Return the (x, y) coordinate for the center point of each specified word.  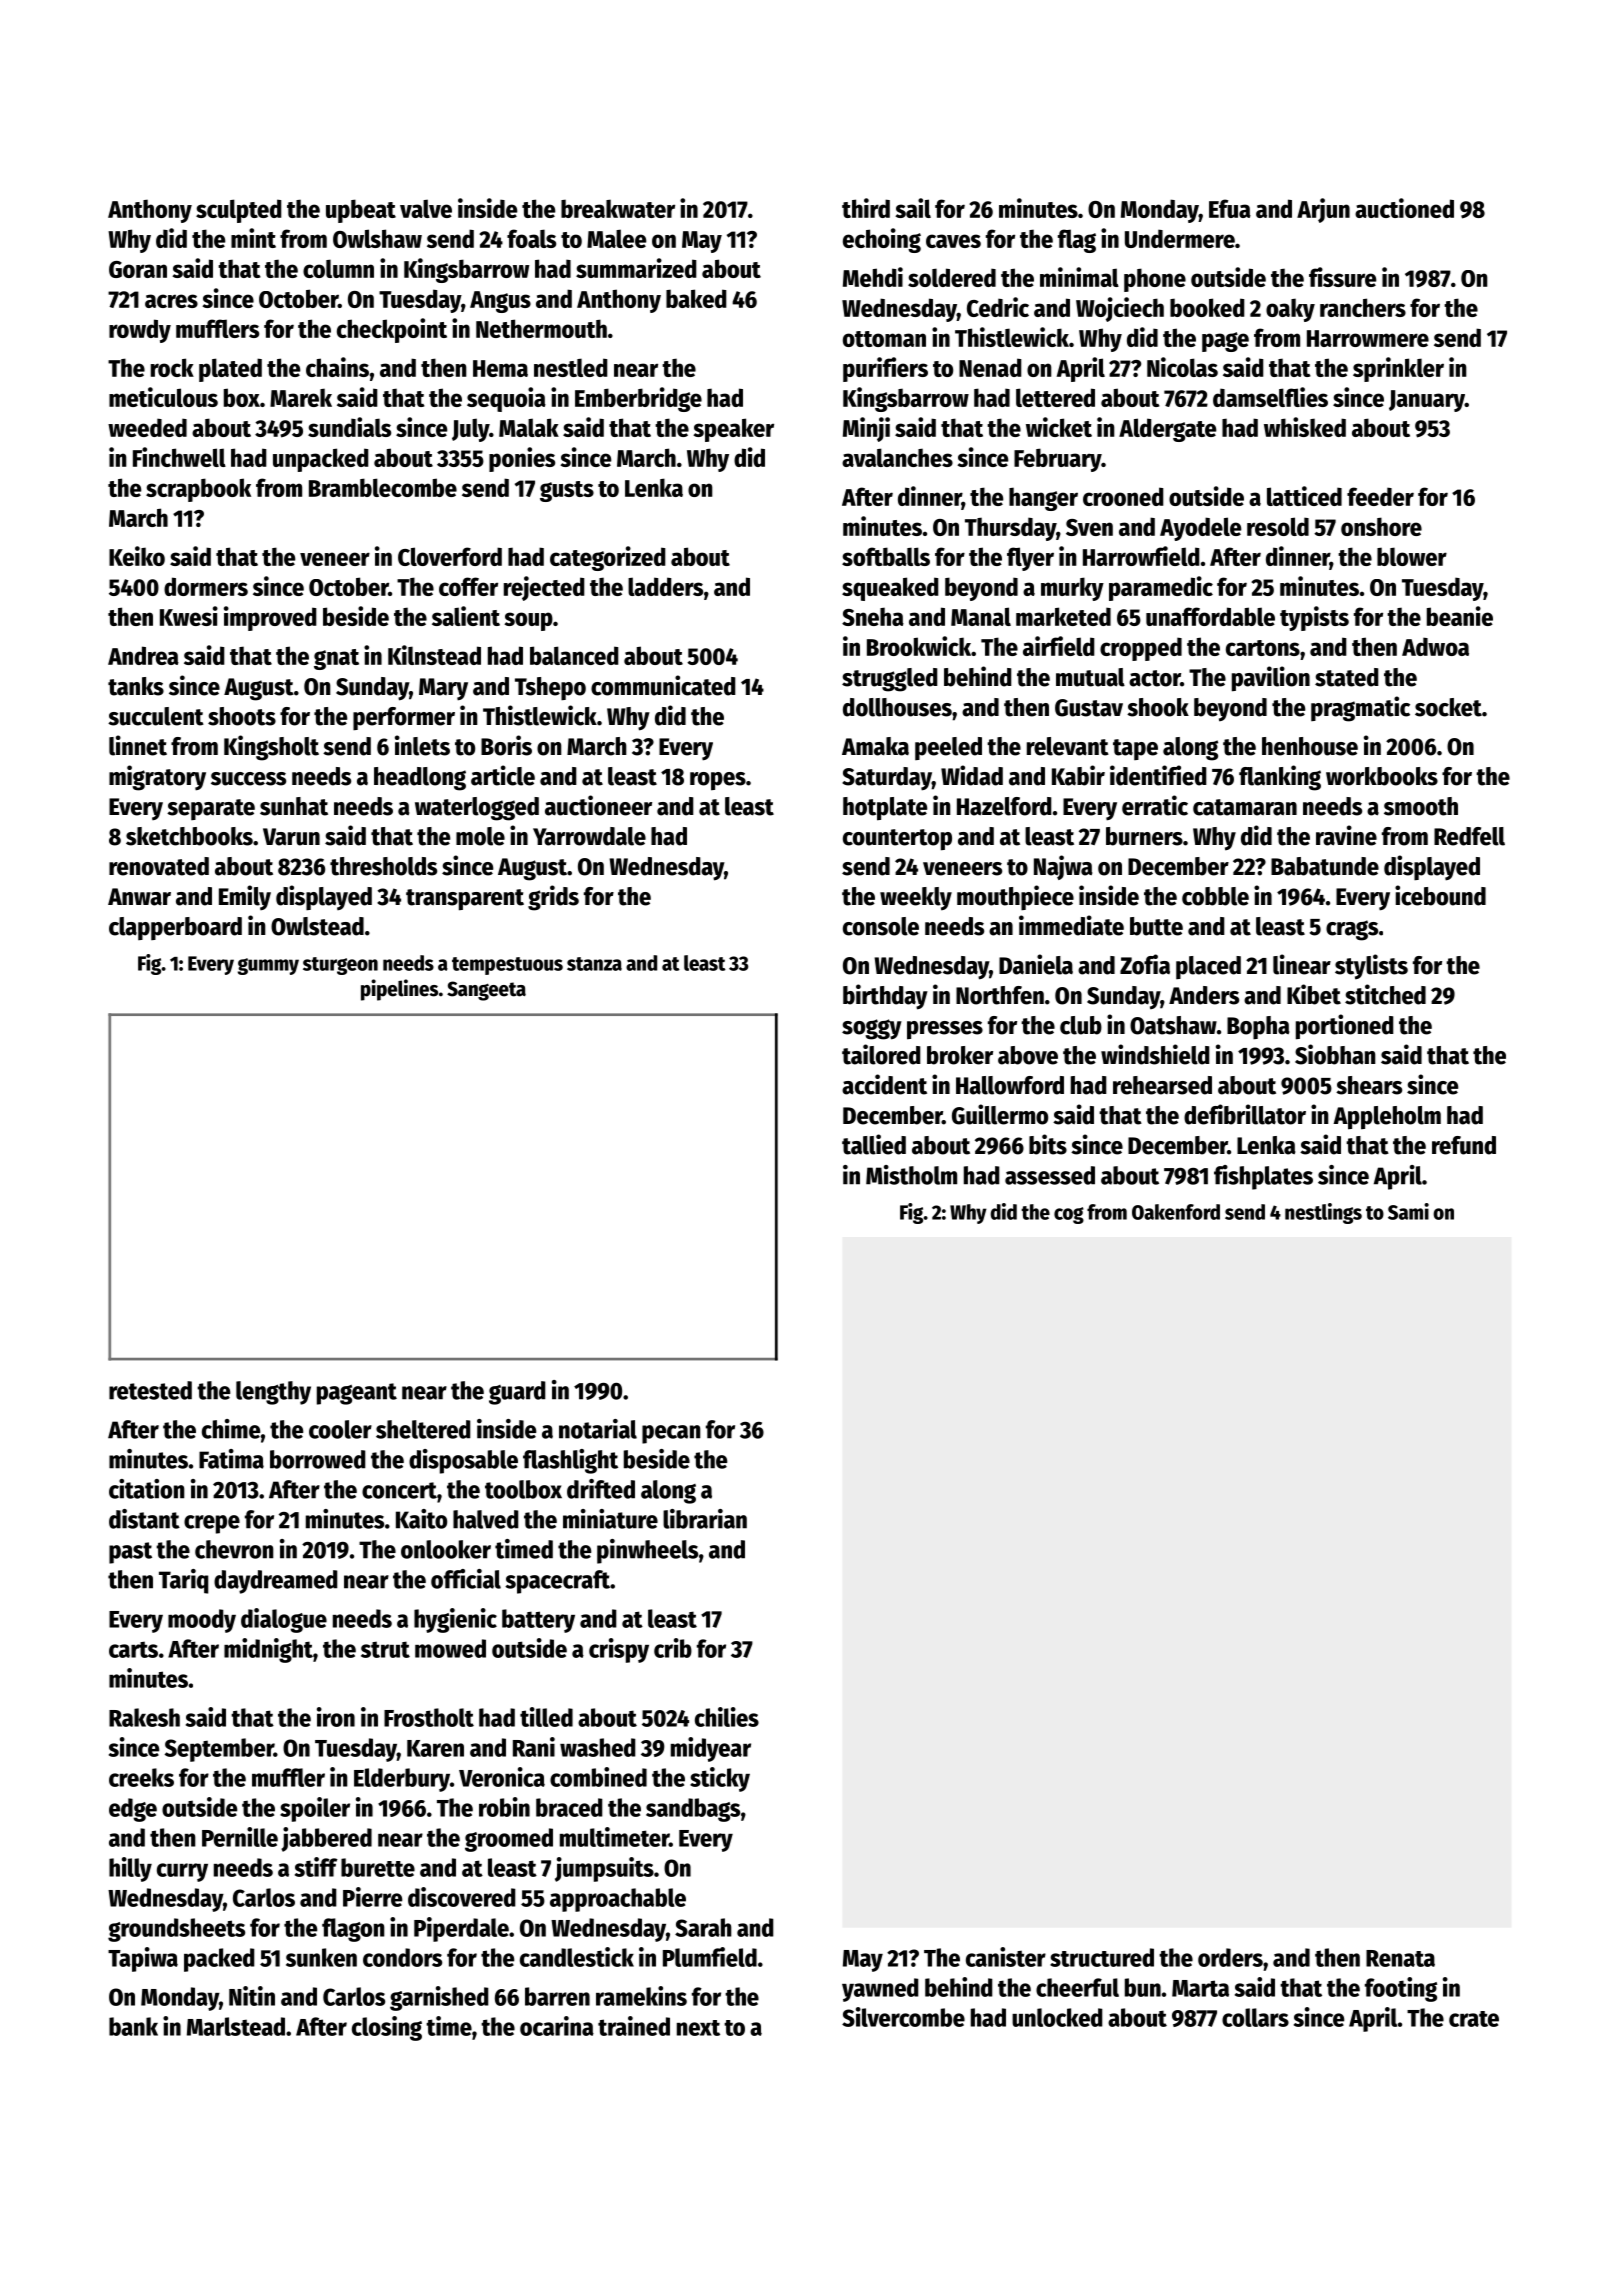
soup (528, 621)
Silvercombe (903, 2017)
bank (133, 2026)
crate (1474, 2019)
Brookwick (919, 646)
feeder (1380, 496)
